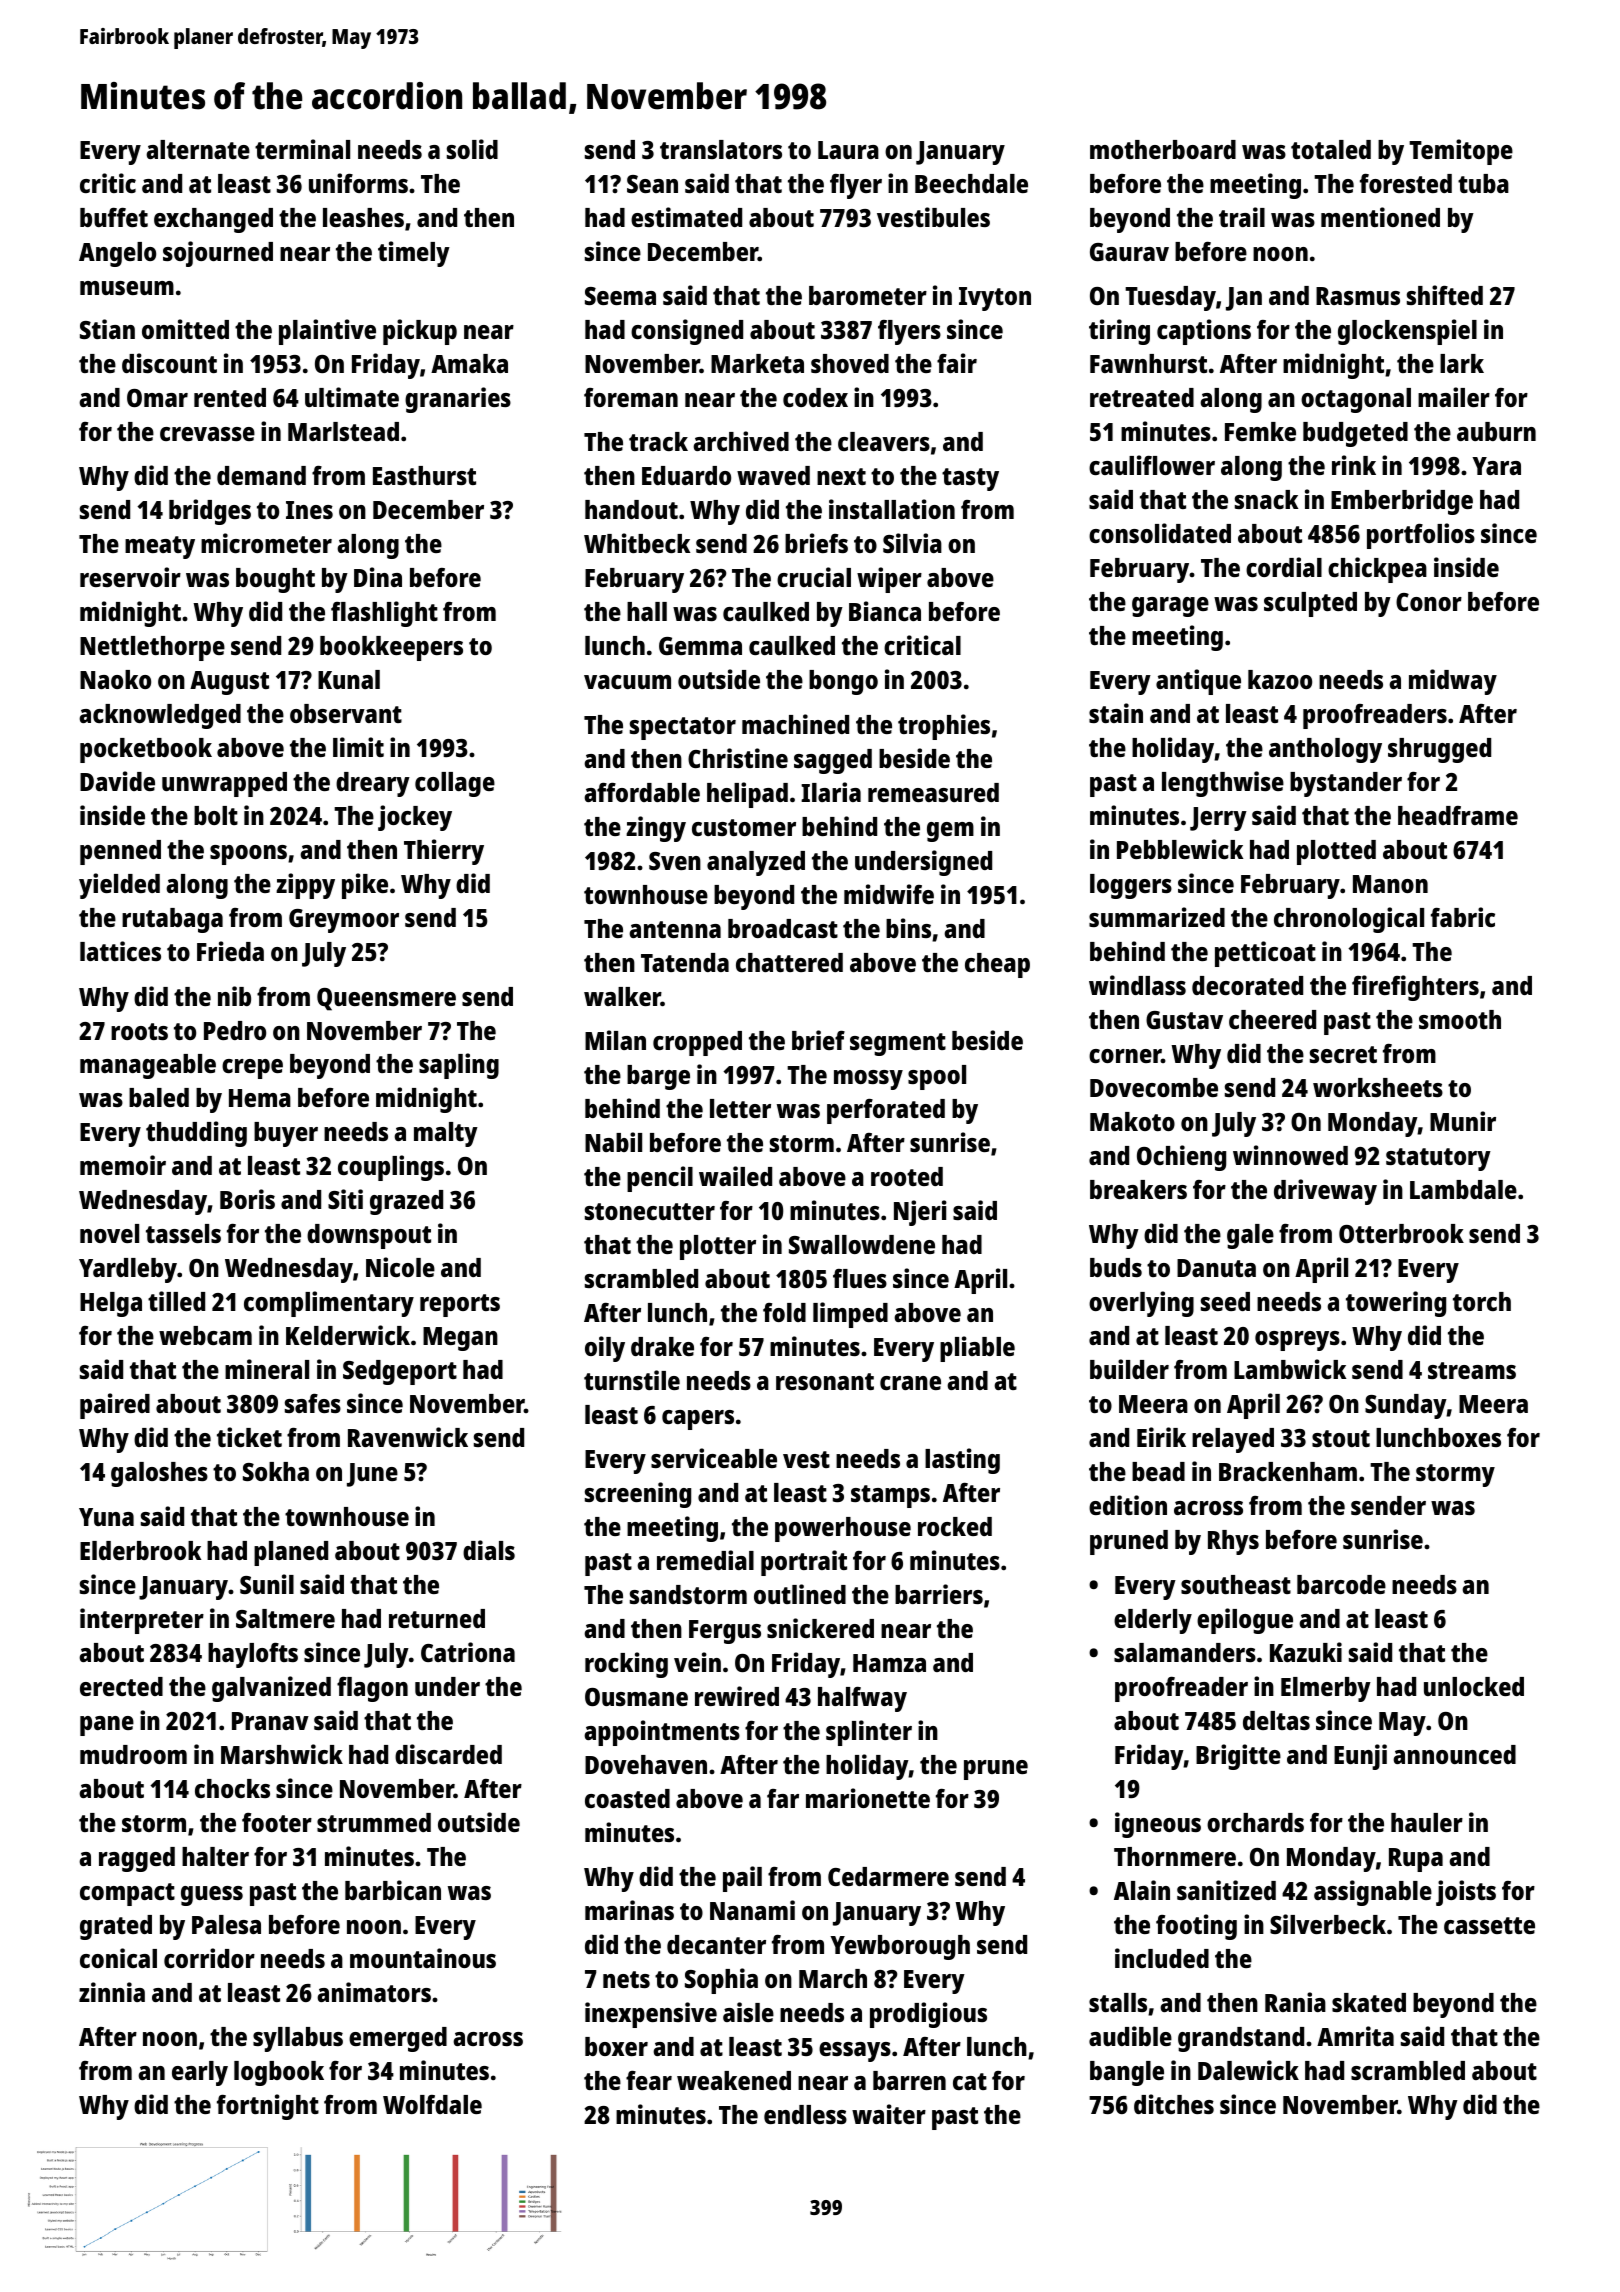  Describe the element at coordinates (224, 784) in the screenshot. I see `unwrapped` at that location.
